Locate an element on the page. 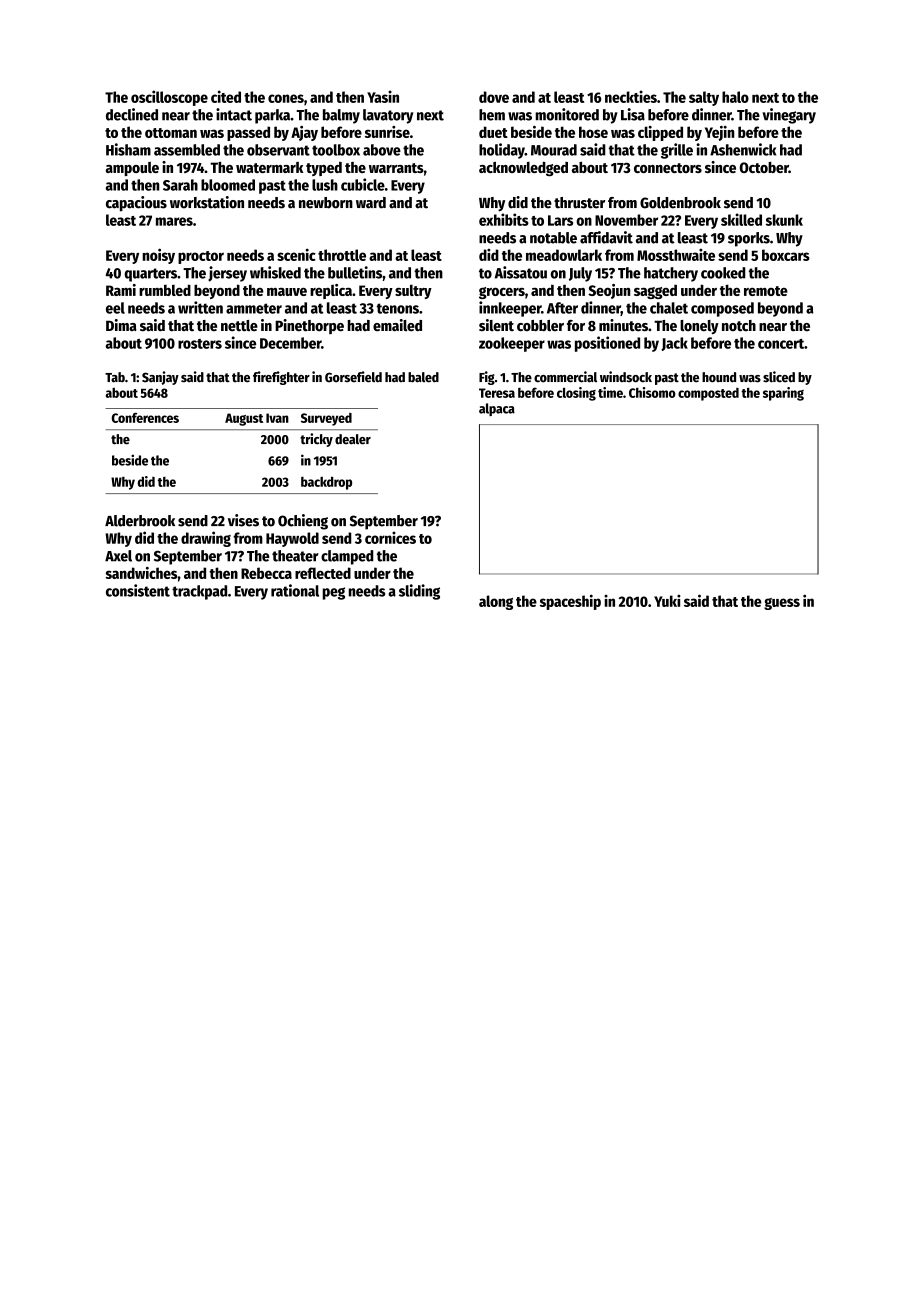 The height and width of the page is (1308, 924). rational is located at coordinates (295, 590).
